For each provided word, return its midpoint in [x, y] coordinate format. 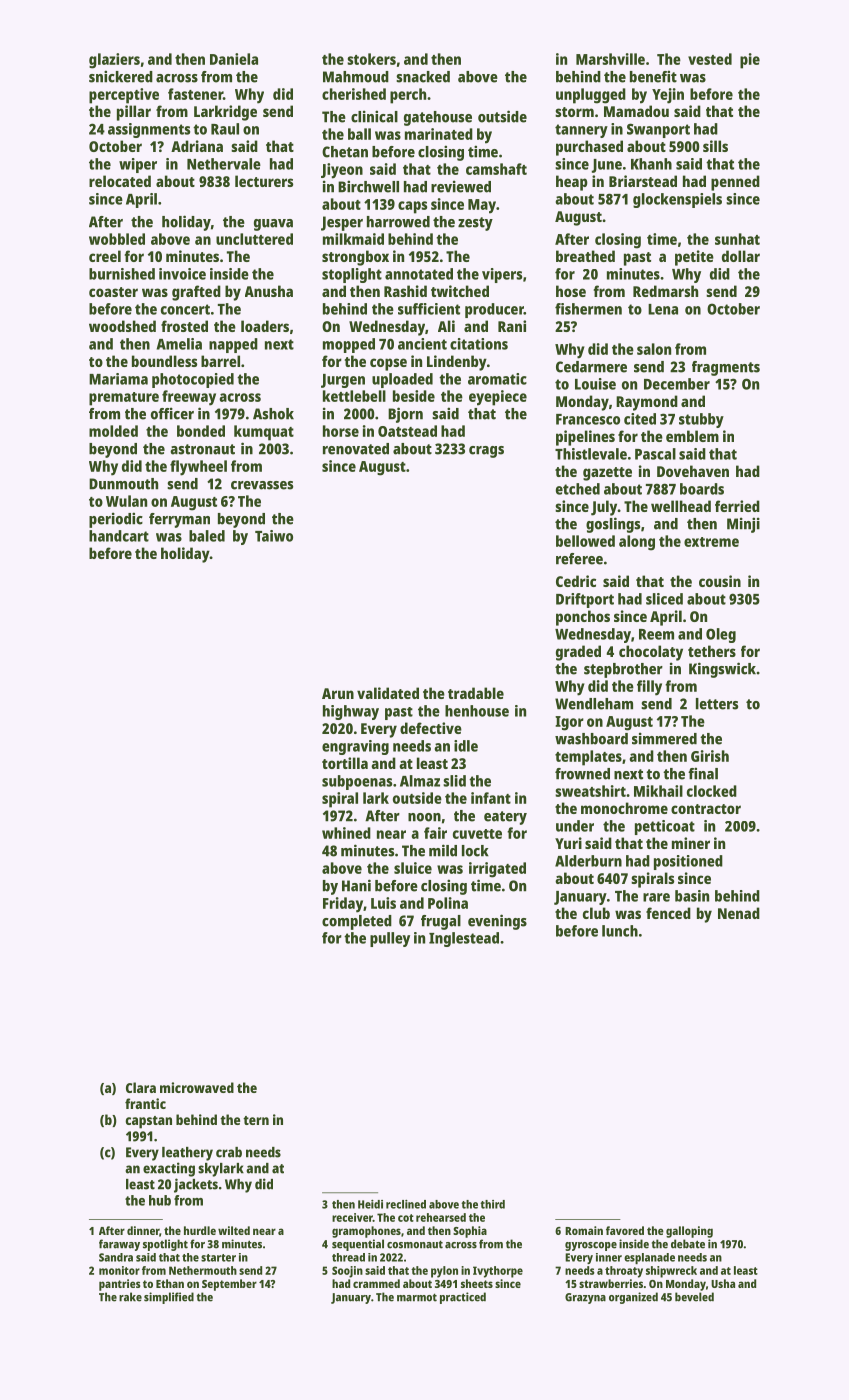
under [575, 826]
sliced [664, 599]
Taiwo [274, 536]
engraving [355, 747]
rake [130, 1297]
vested [710, 59]
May [482, 206]
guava [273, 225]
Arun [338, 693]
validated [388, 693]
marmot [417, 1297]
